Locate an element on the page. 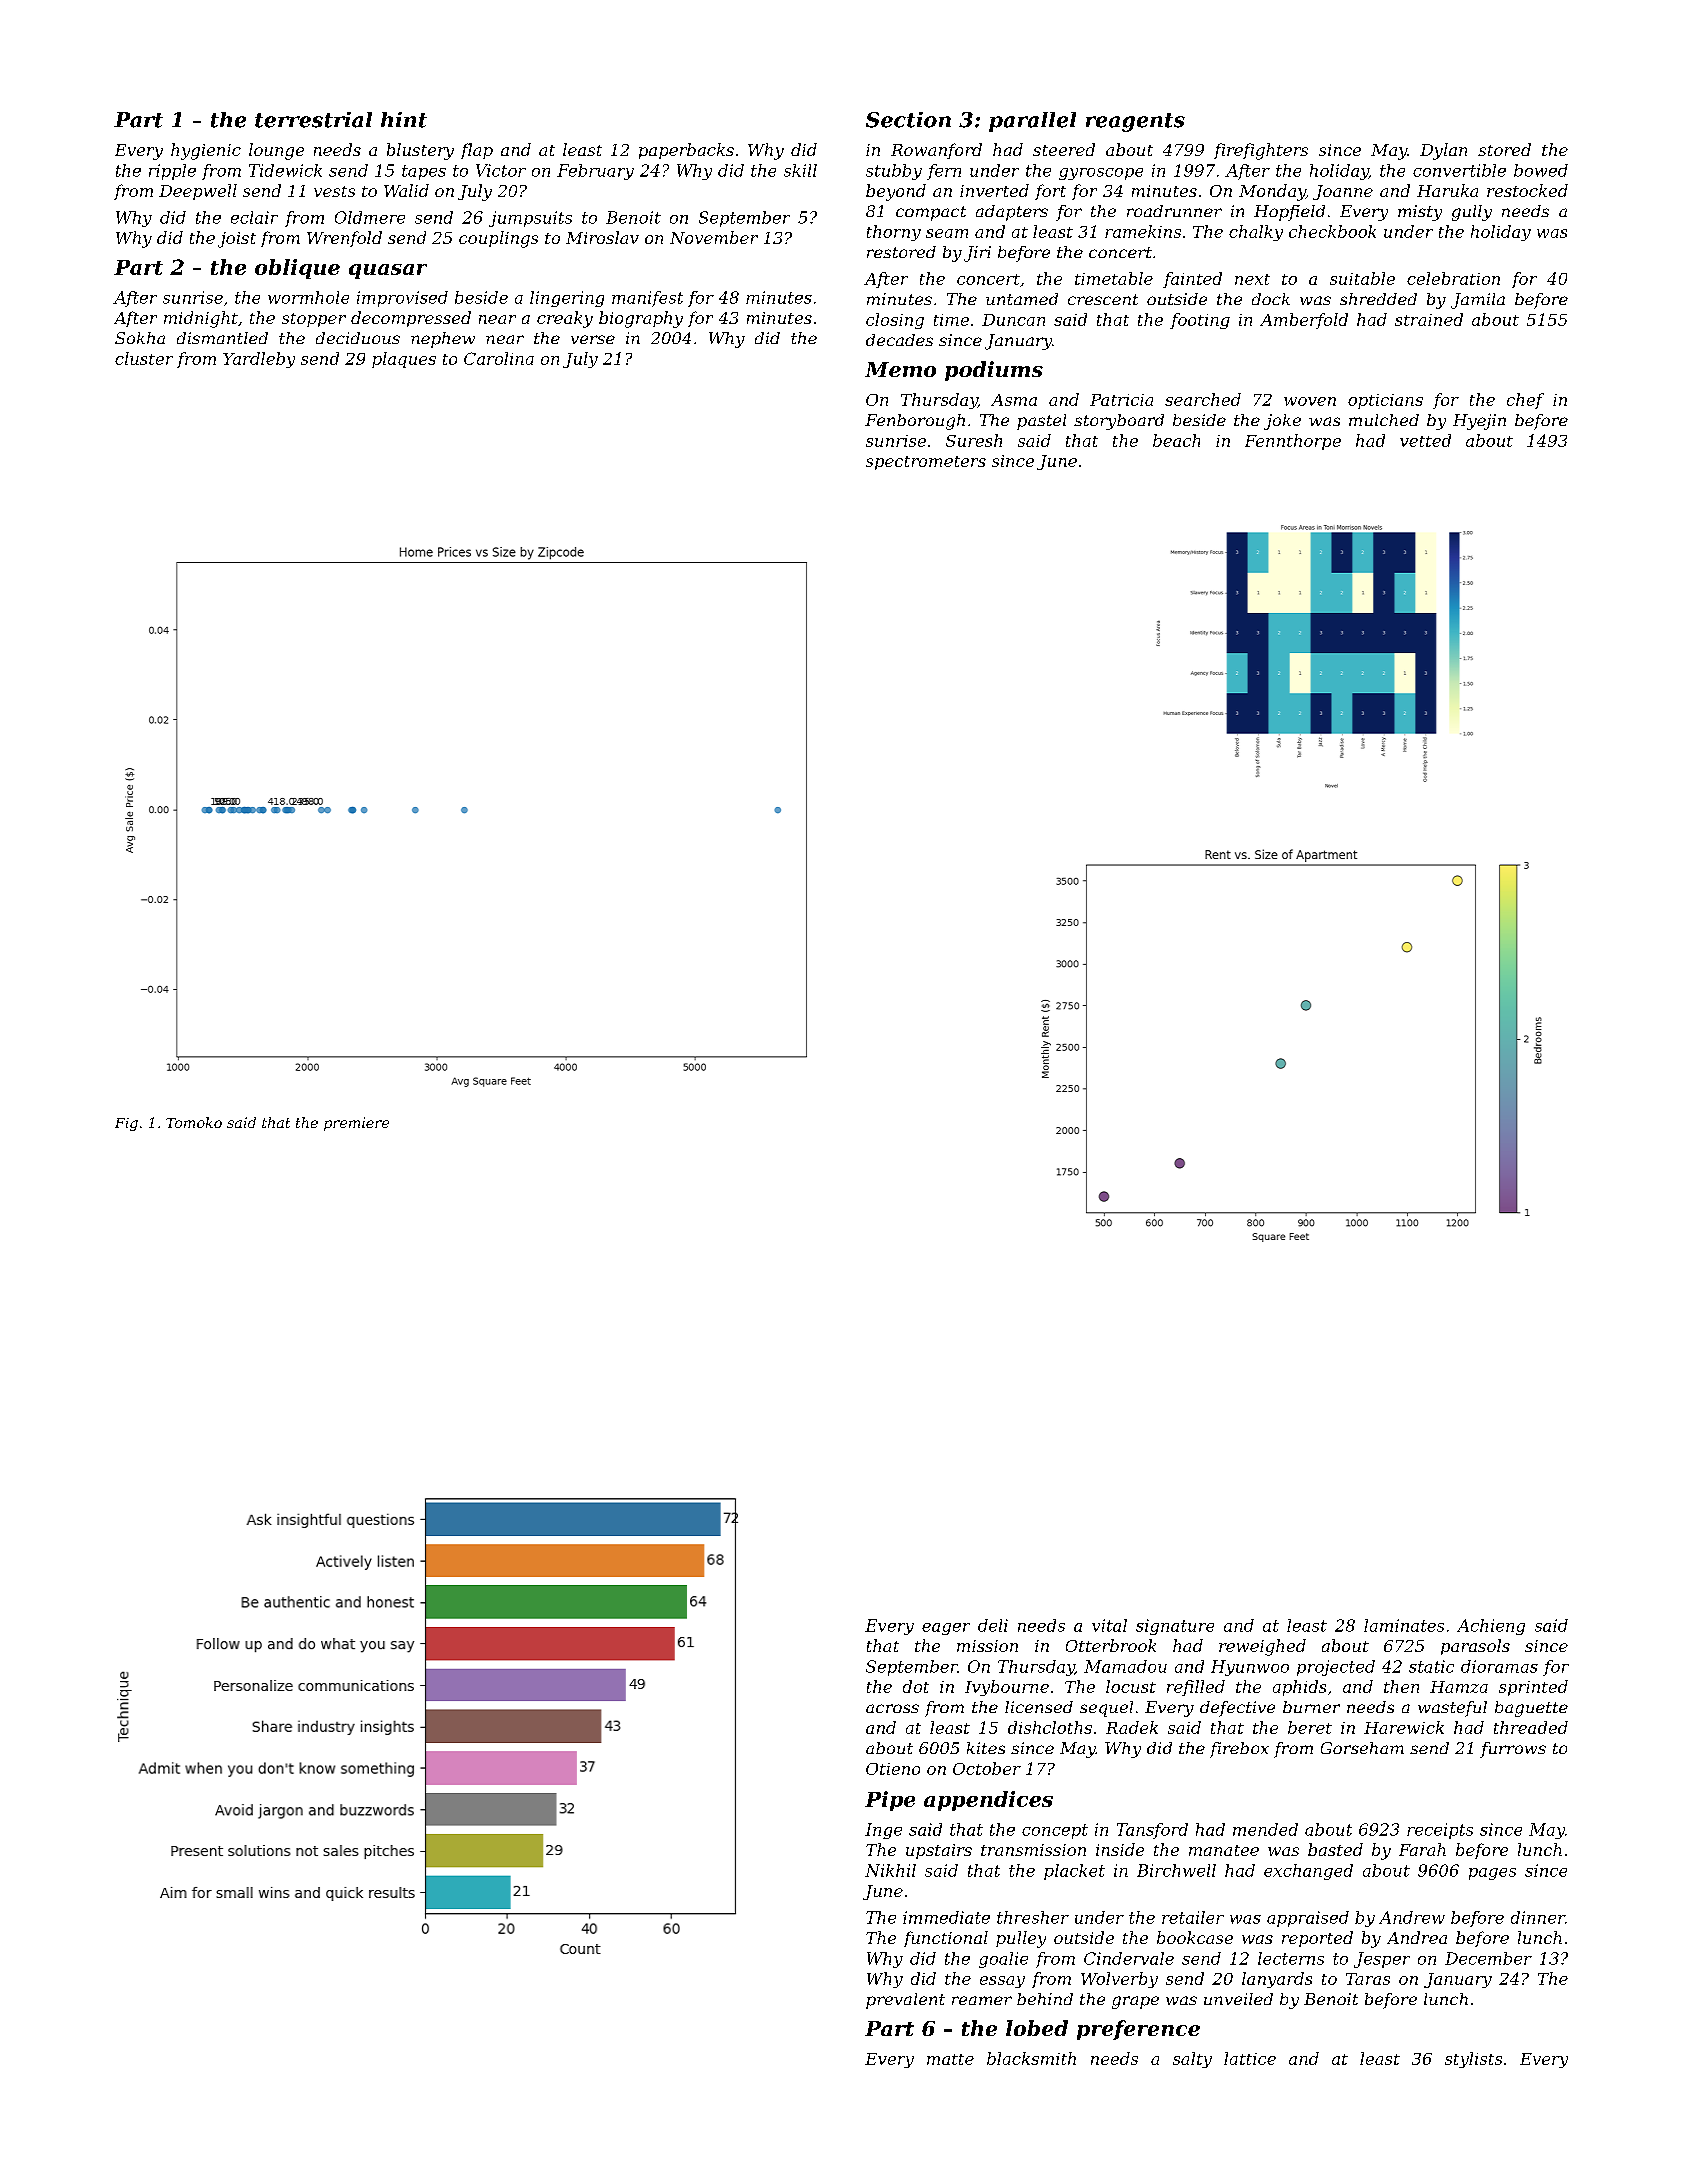 The height and width of the page is (2178, 1683). eager is located at coordinates (946, 1629).
